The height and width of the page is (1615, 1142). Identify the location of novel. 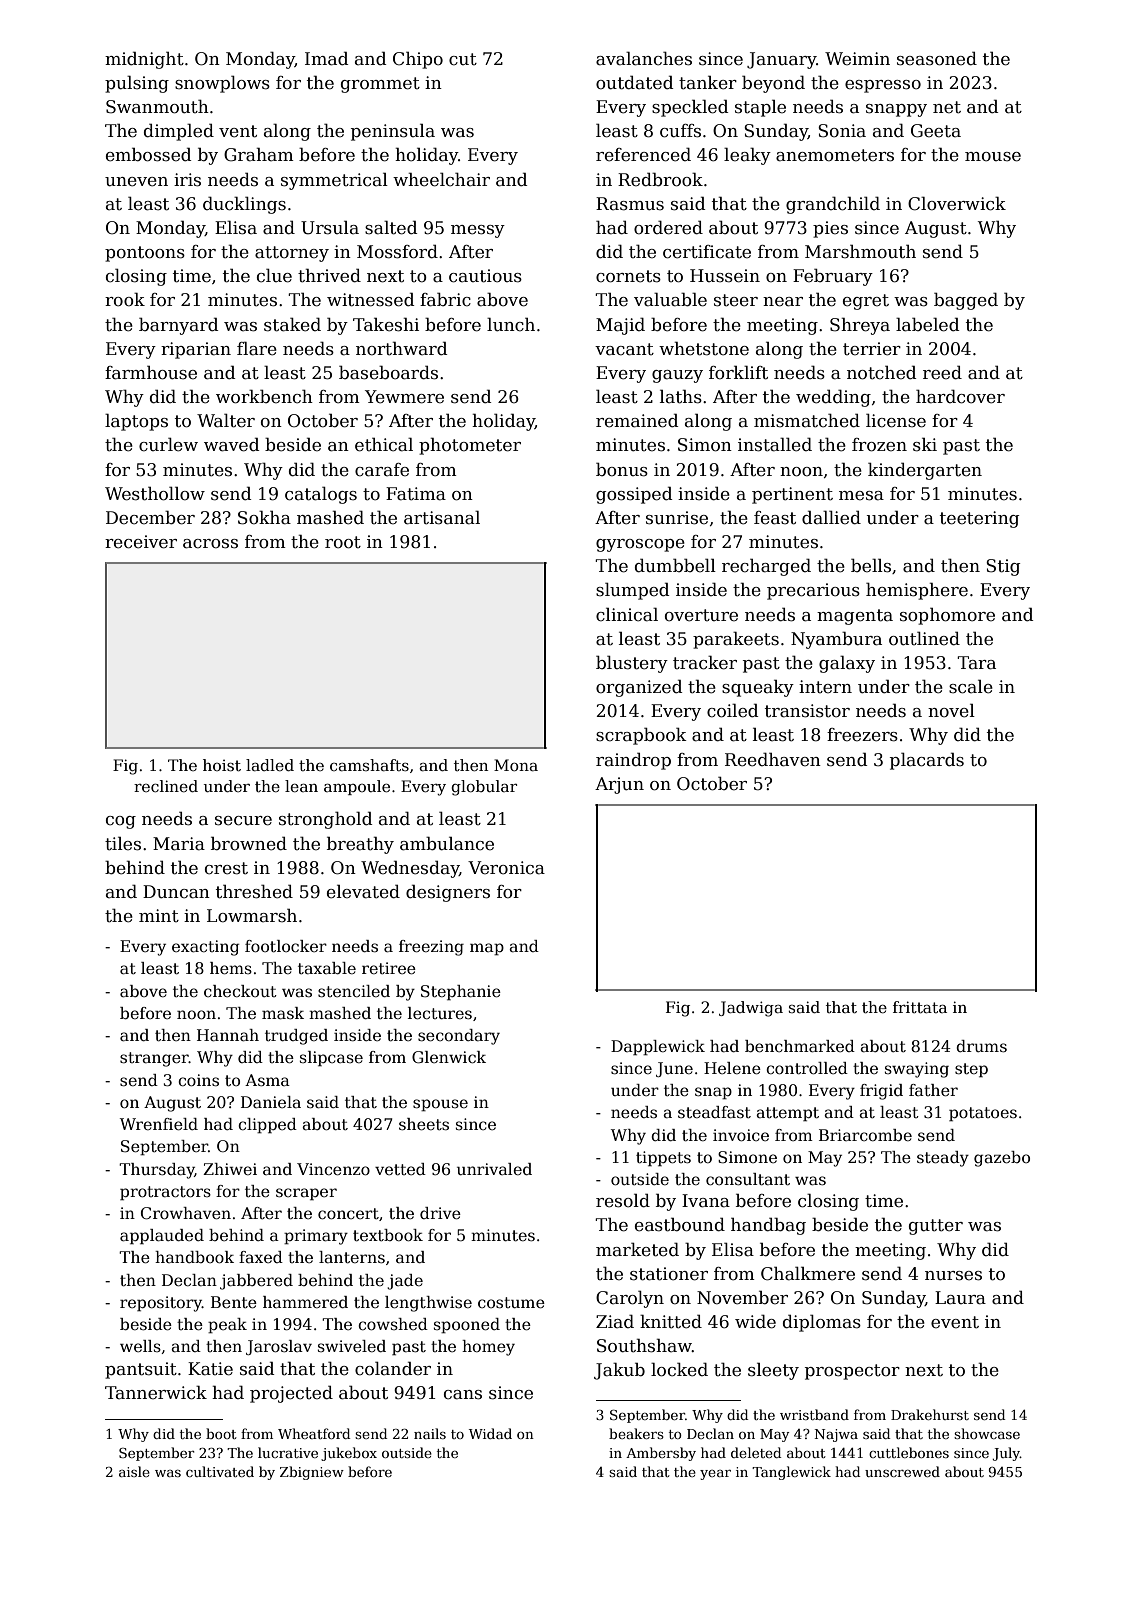
(951, 710).
